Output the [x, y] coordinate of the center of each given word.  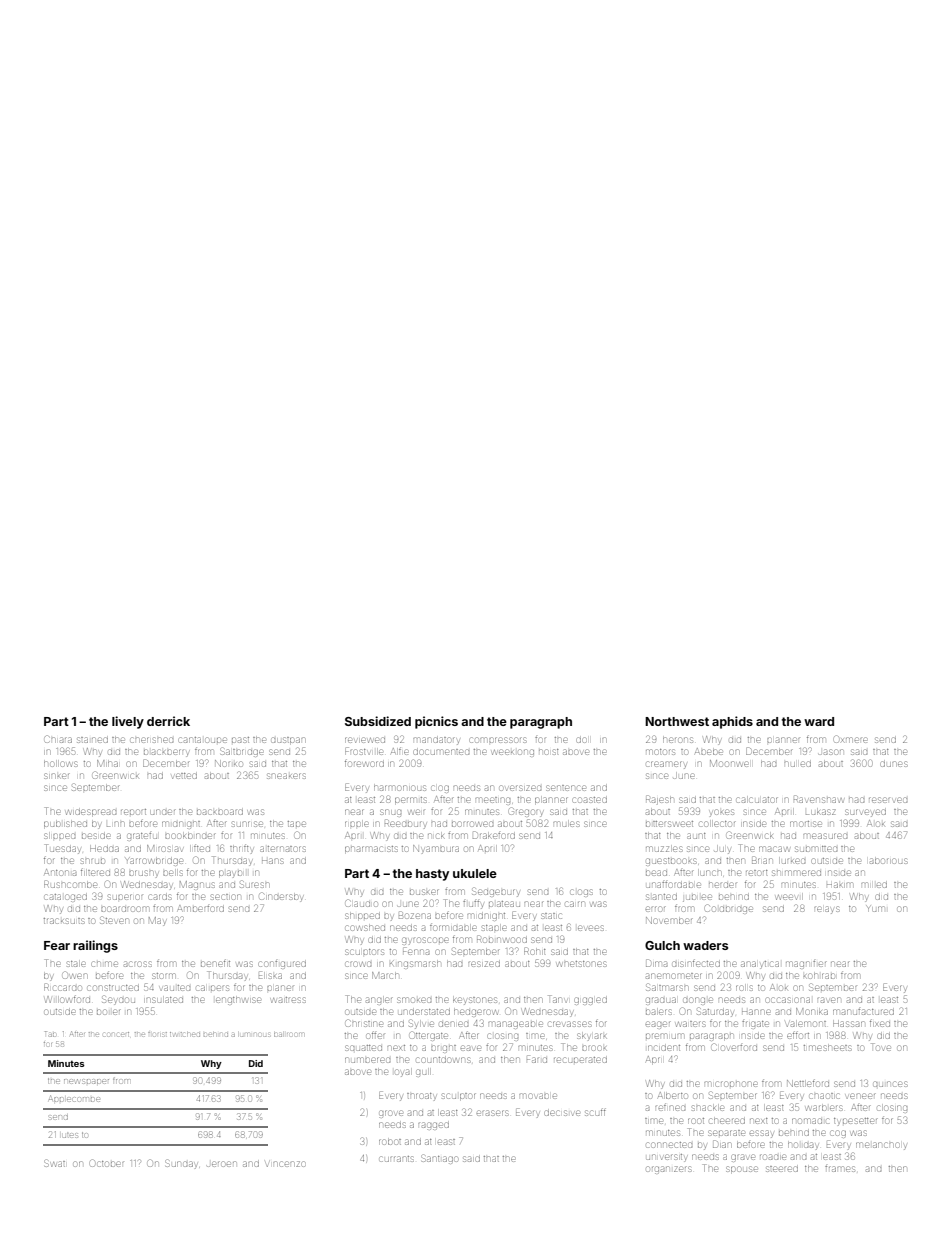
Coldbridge [729, 909]
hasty [432, 875]
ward [819, 721]
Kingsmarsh [415, 964]
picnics [436, 722]
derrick [168, 721]
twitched [185, 1034]
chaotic [825, 1096]
